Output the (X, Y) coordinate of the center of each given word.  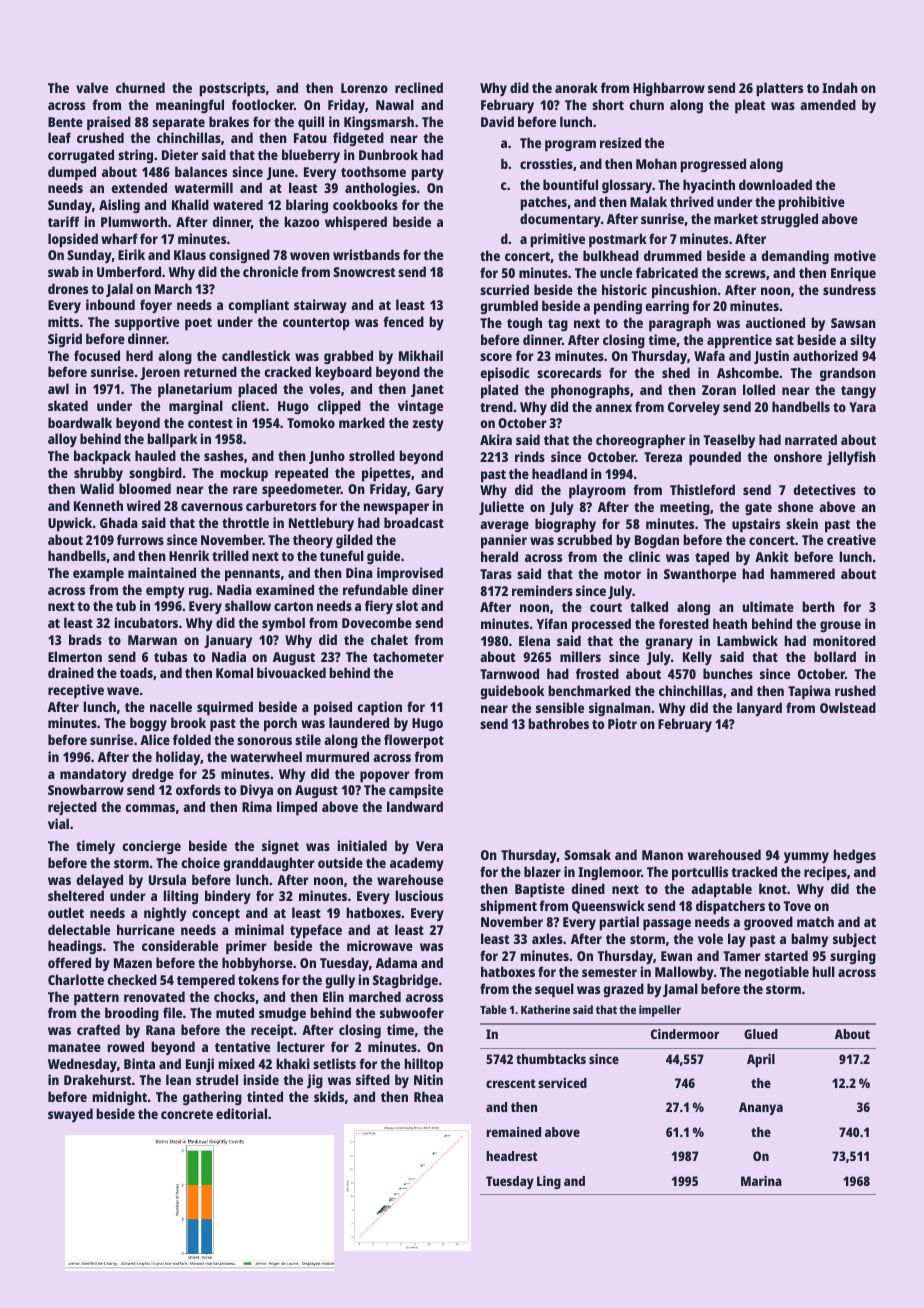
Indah (840, 87)
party (427, 174)
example (98, 574)
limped (297, 808)
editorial (241, 1113)
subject (854, 940)
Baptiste (540, 890)
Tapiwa (809, 692)
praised (109, 123)
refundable (375, 589)
